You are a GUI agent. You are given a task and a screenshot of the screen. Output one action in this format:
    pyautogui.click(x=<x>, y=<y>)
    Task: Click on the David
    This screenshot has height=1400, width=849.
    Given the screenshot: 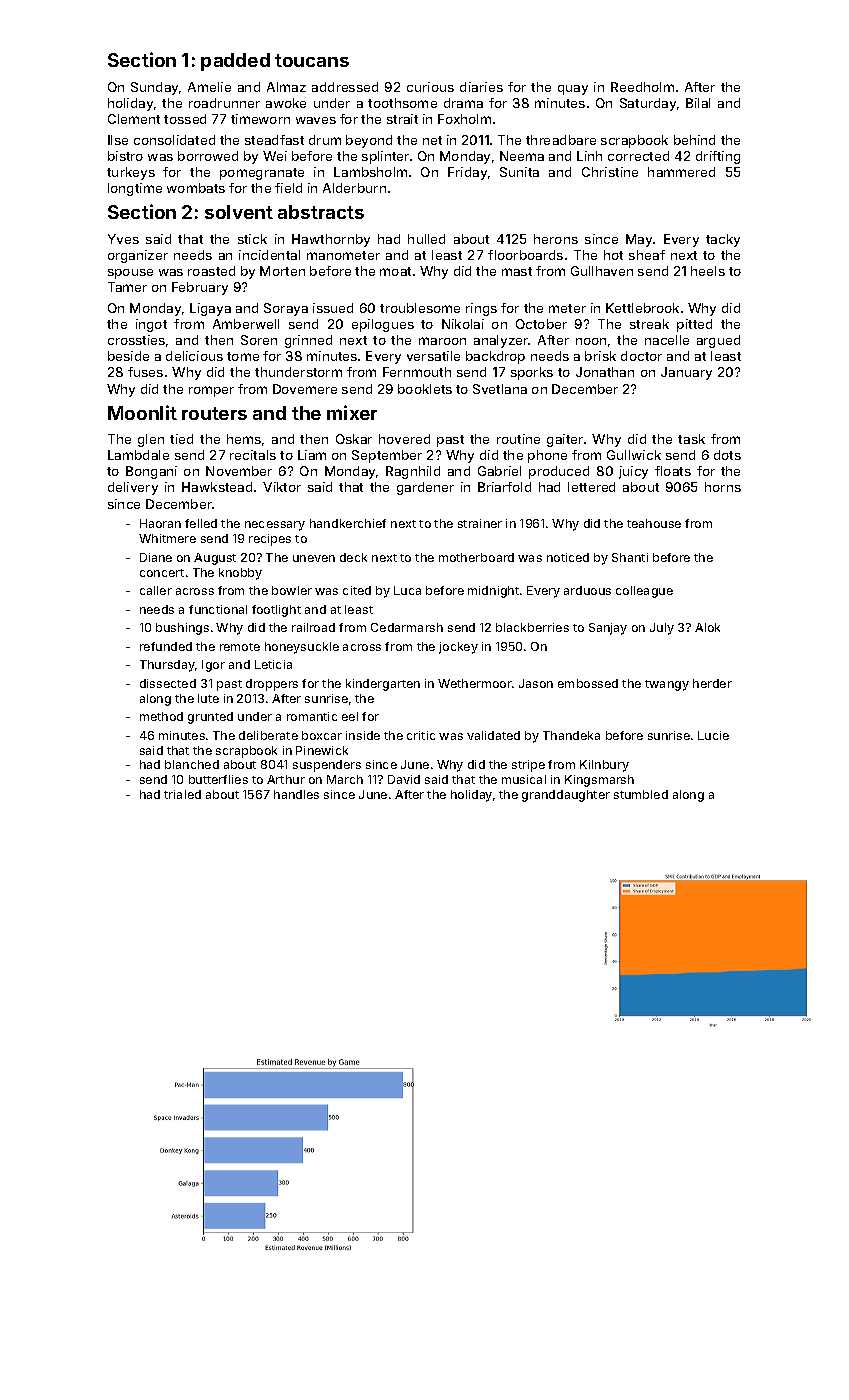 What is the action you would take?
    pyautogui.click(x=404, y=779)
